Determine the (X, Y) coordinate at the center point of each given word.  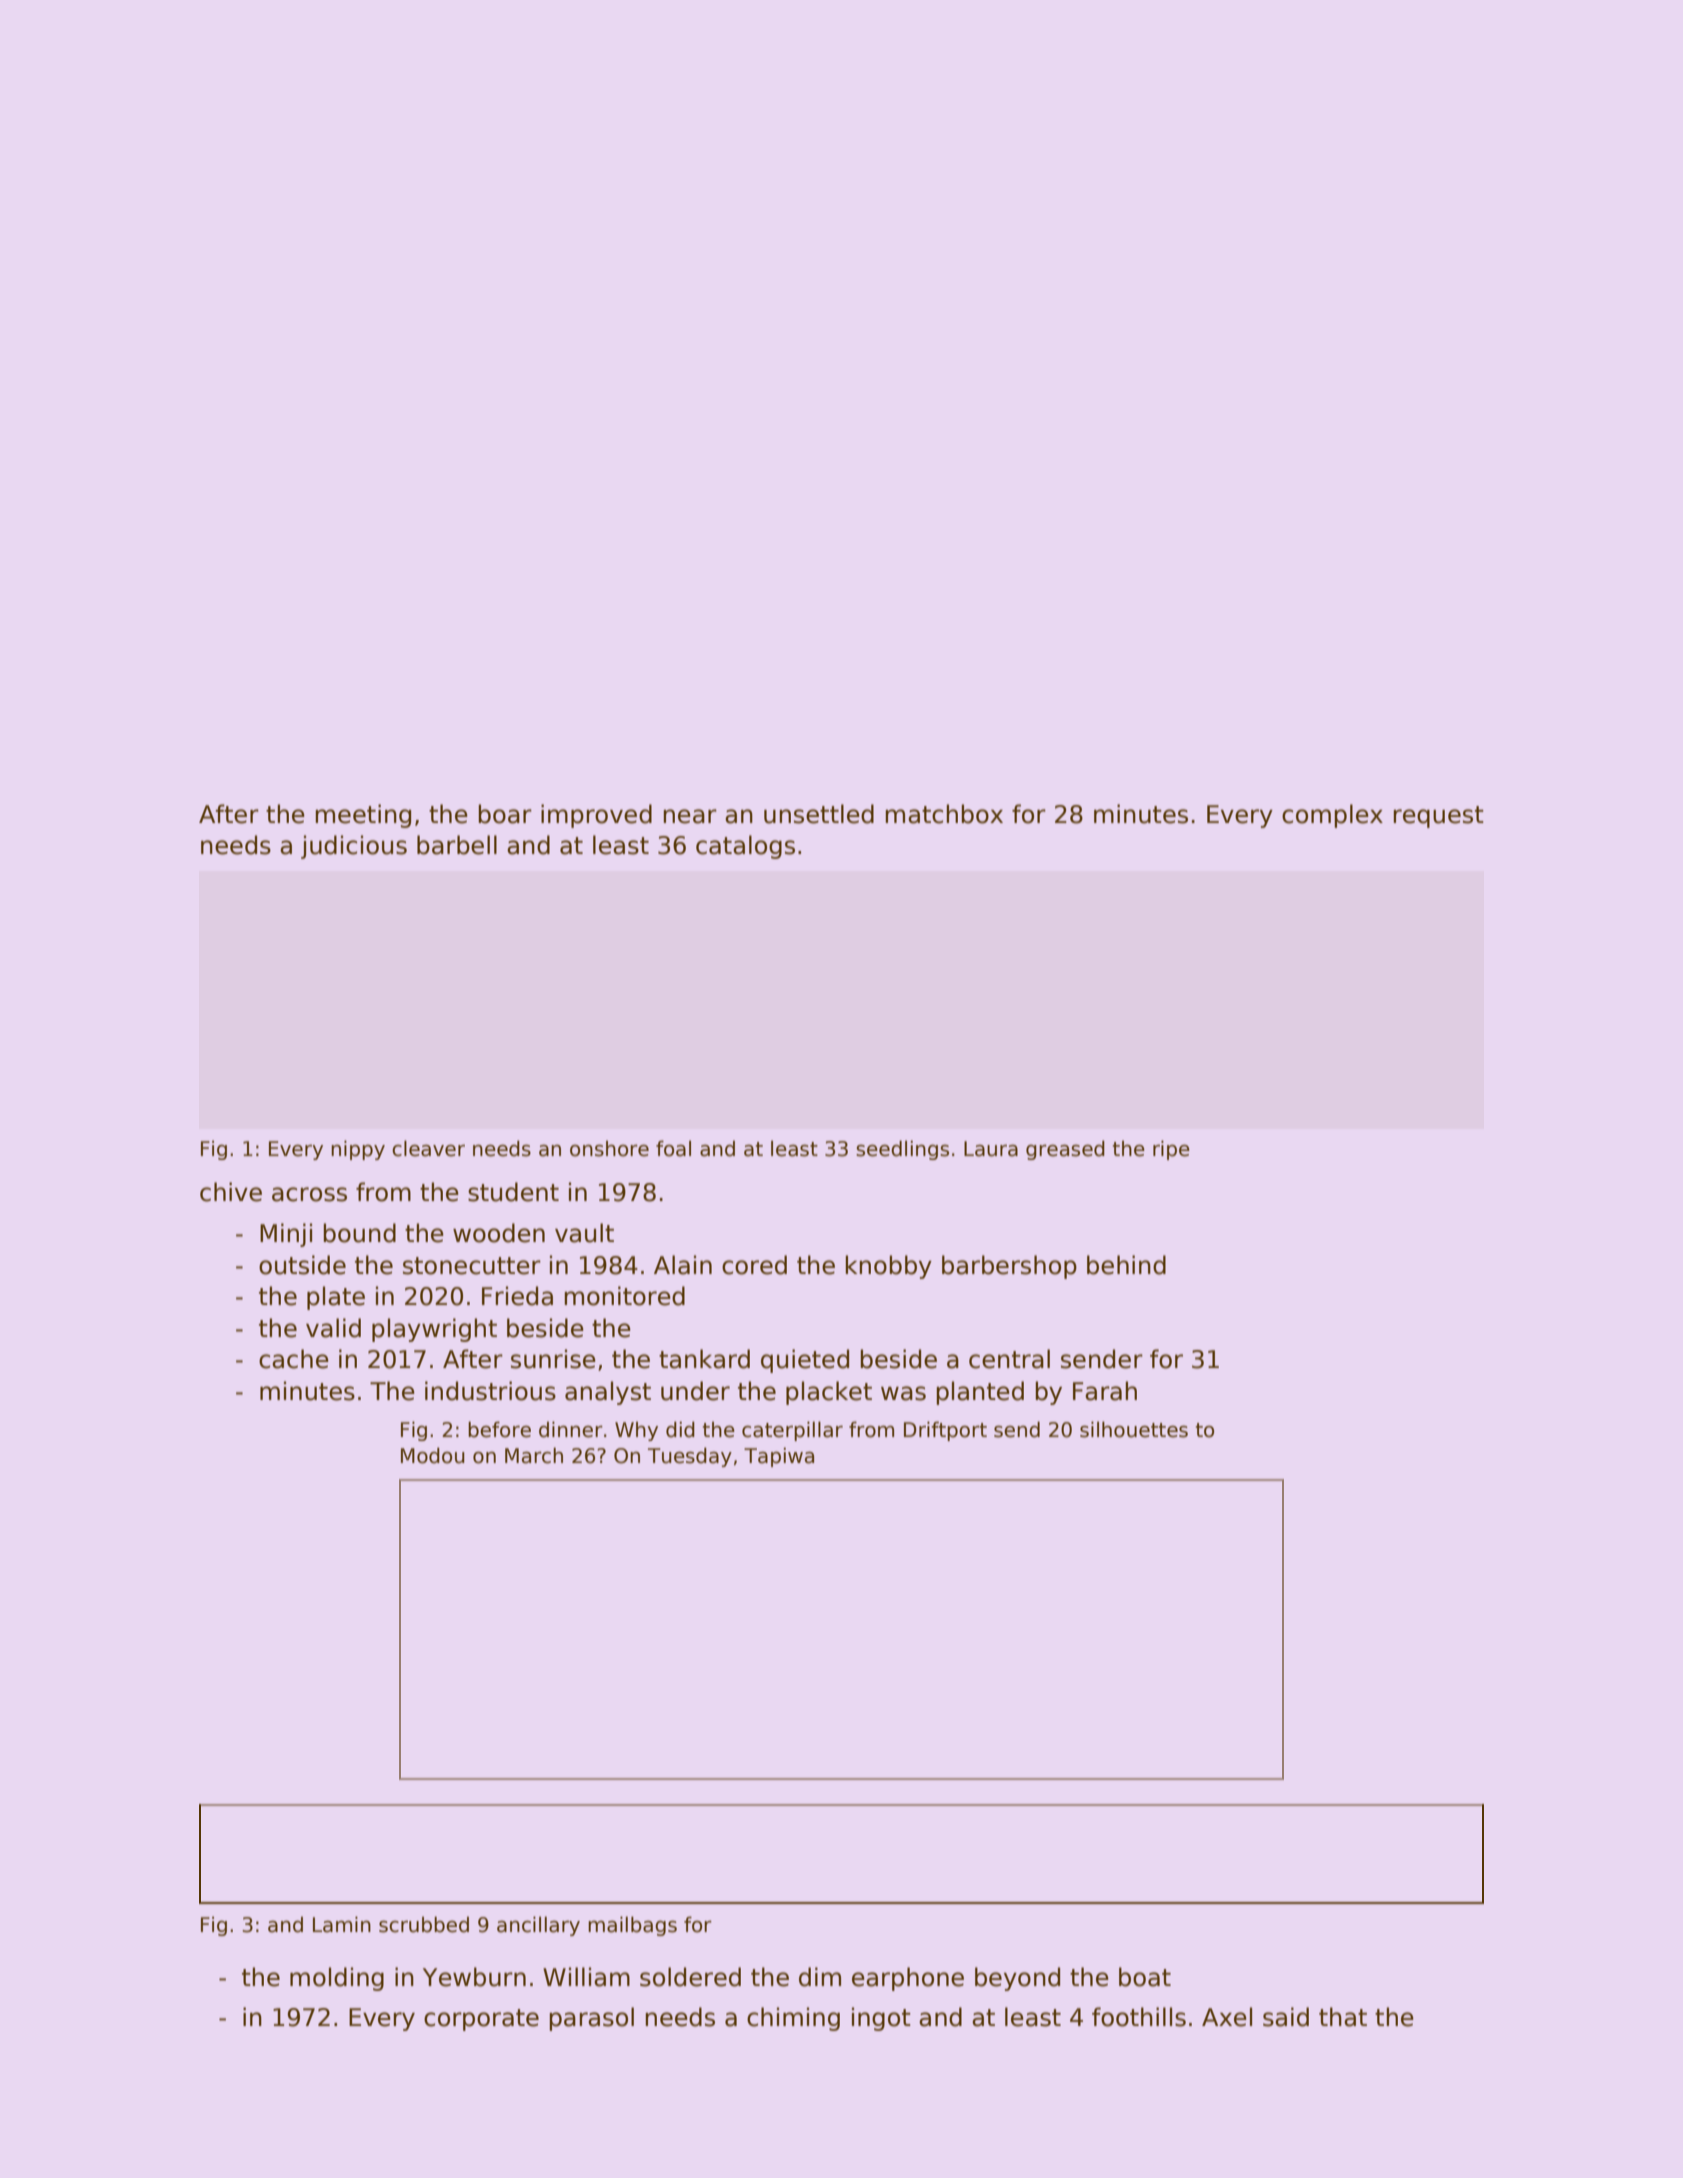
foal (673, 1148)
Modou (433, 1455)
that (1343, 2017)
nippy (358, 1150)
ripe (1171, 1150)
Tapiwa (779, 1457)
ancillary (538, 1926)
